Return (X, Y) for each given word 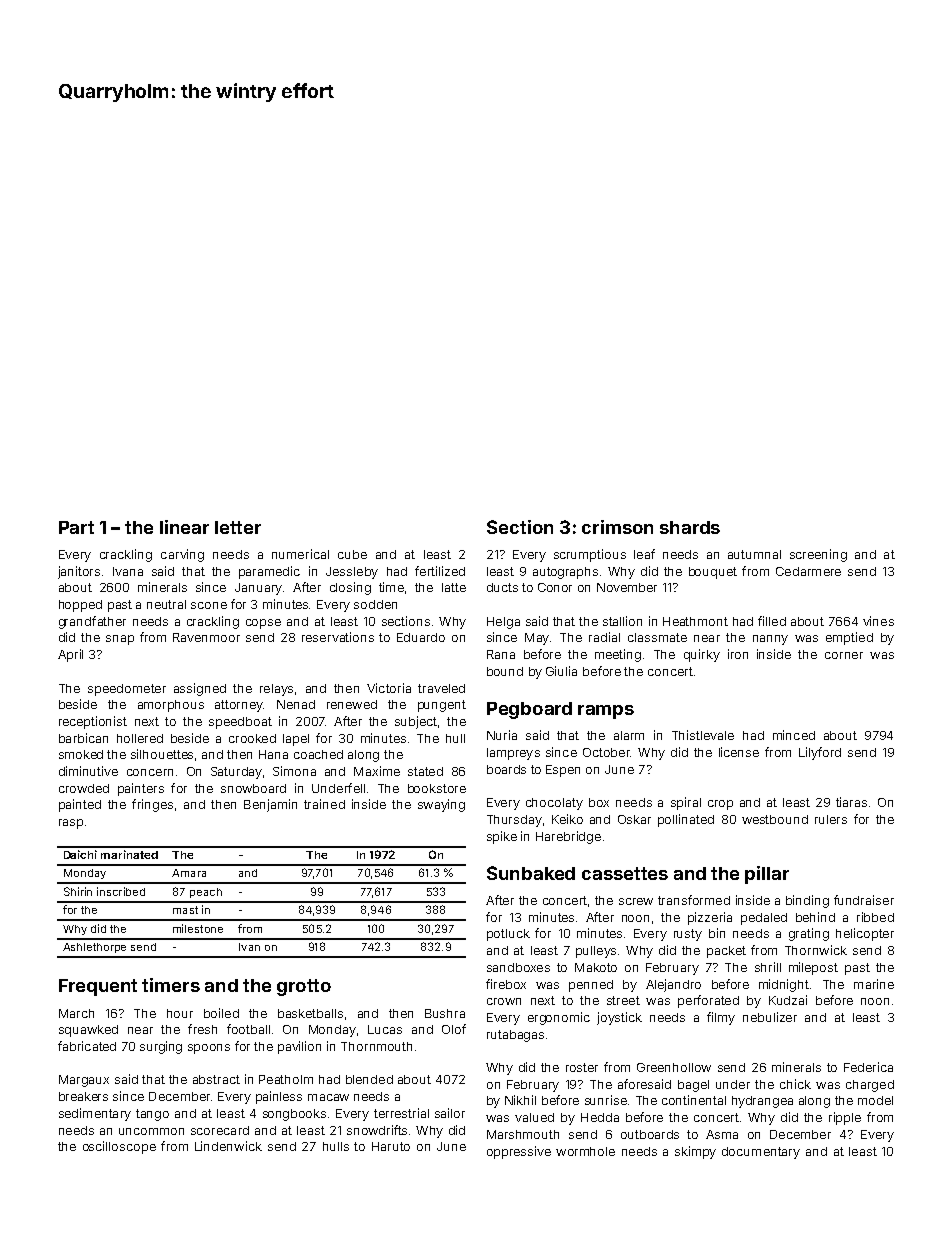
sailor (450, 1113)
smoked (81, 754)
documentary (761, 1153)
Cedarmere (808, 571)
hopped (80, 606)
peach (206, 893)
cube (352, 554)
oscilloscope (119, 1147)
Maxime (377, 771)
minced (794, 735)
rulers (831, 819)
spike (502, 837)
